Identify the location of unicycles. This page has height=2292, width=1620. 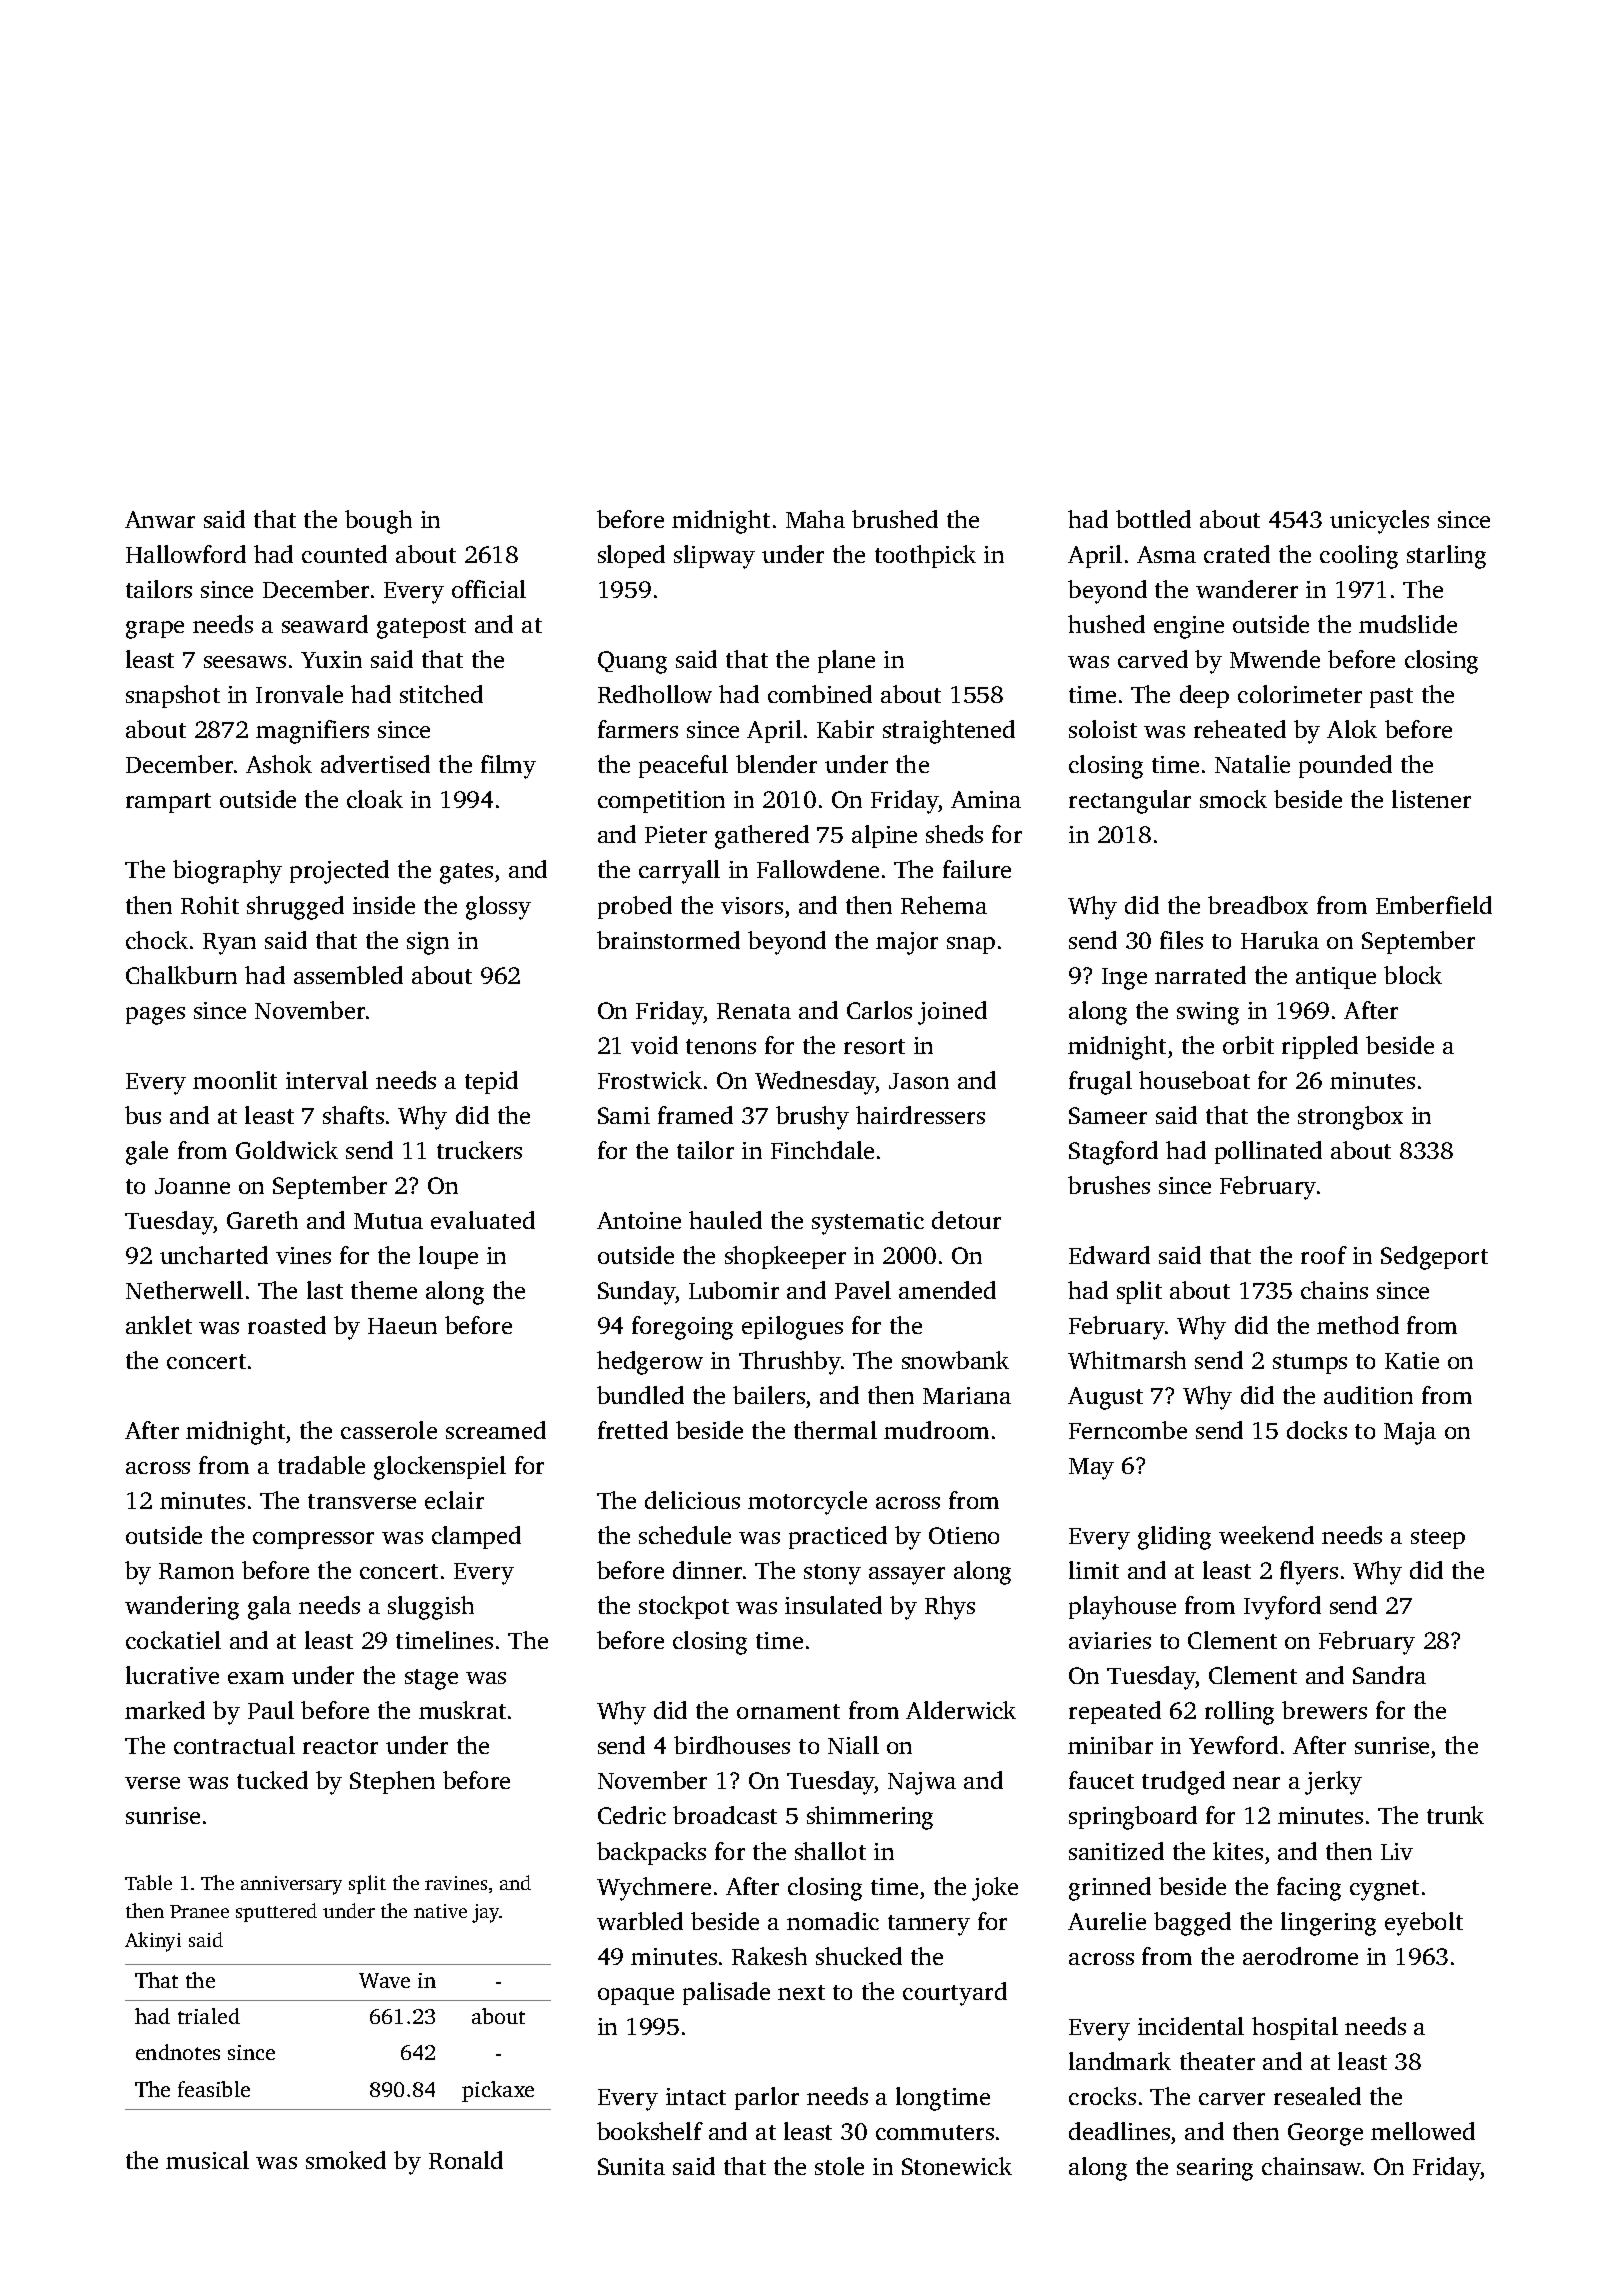
(1379, 522).
